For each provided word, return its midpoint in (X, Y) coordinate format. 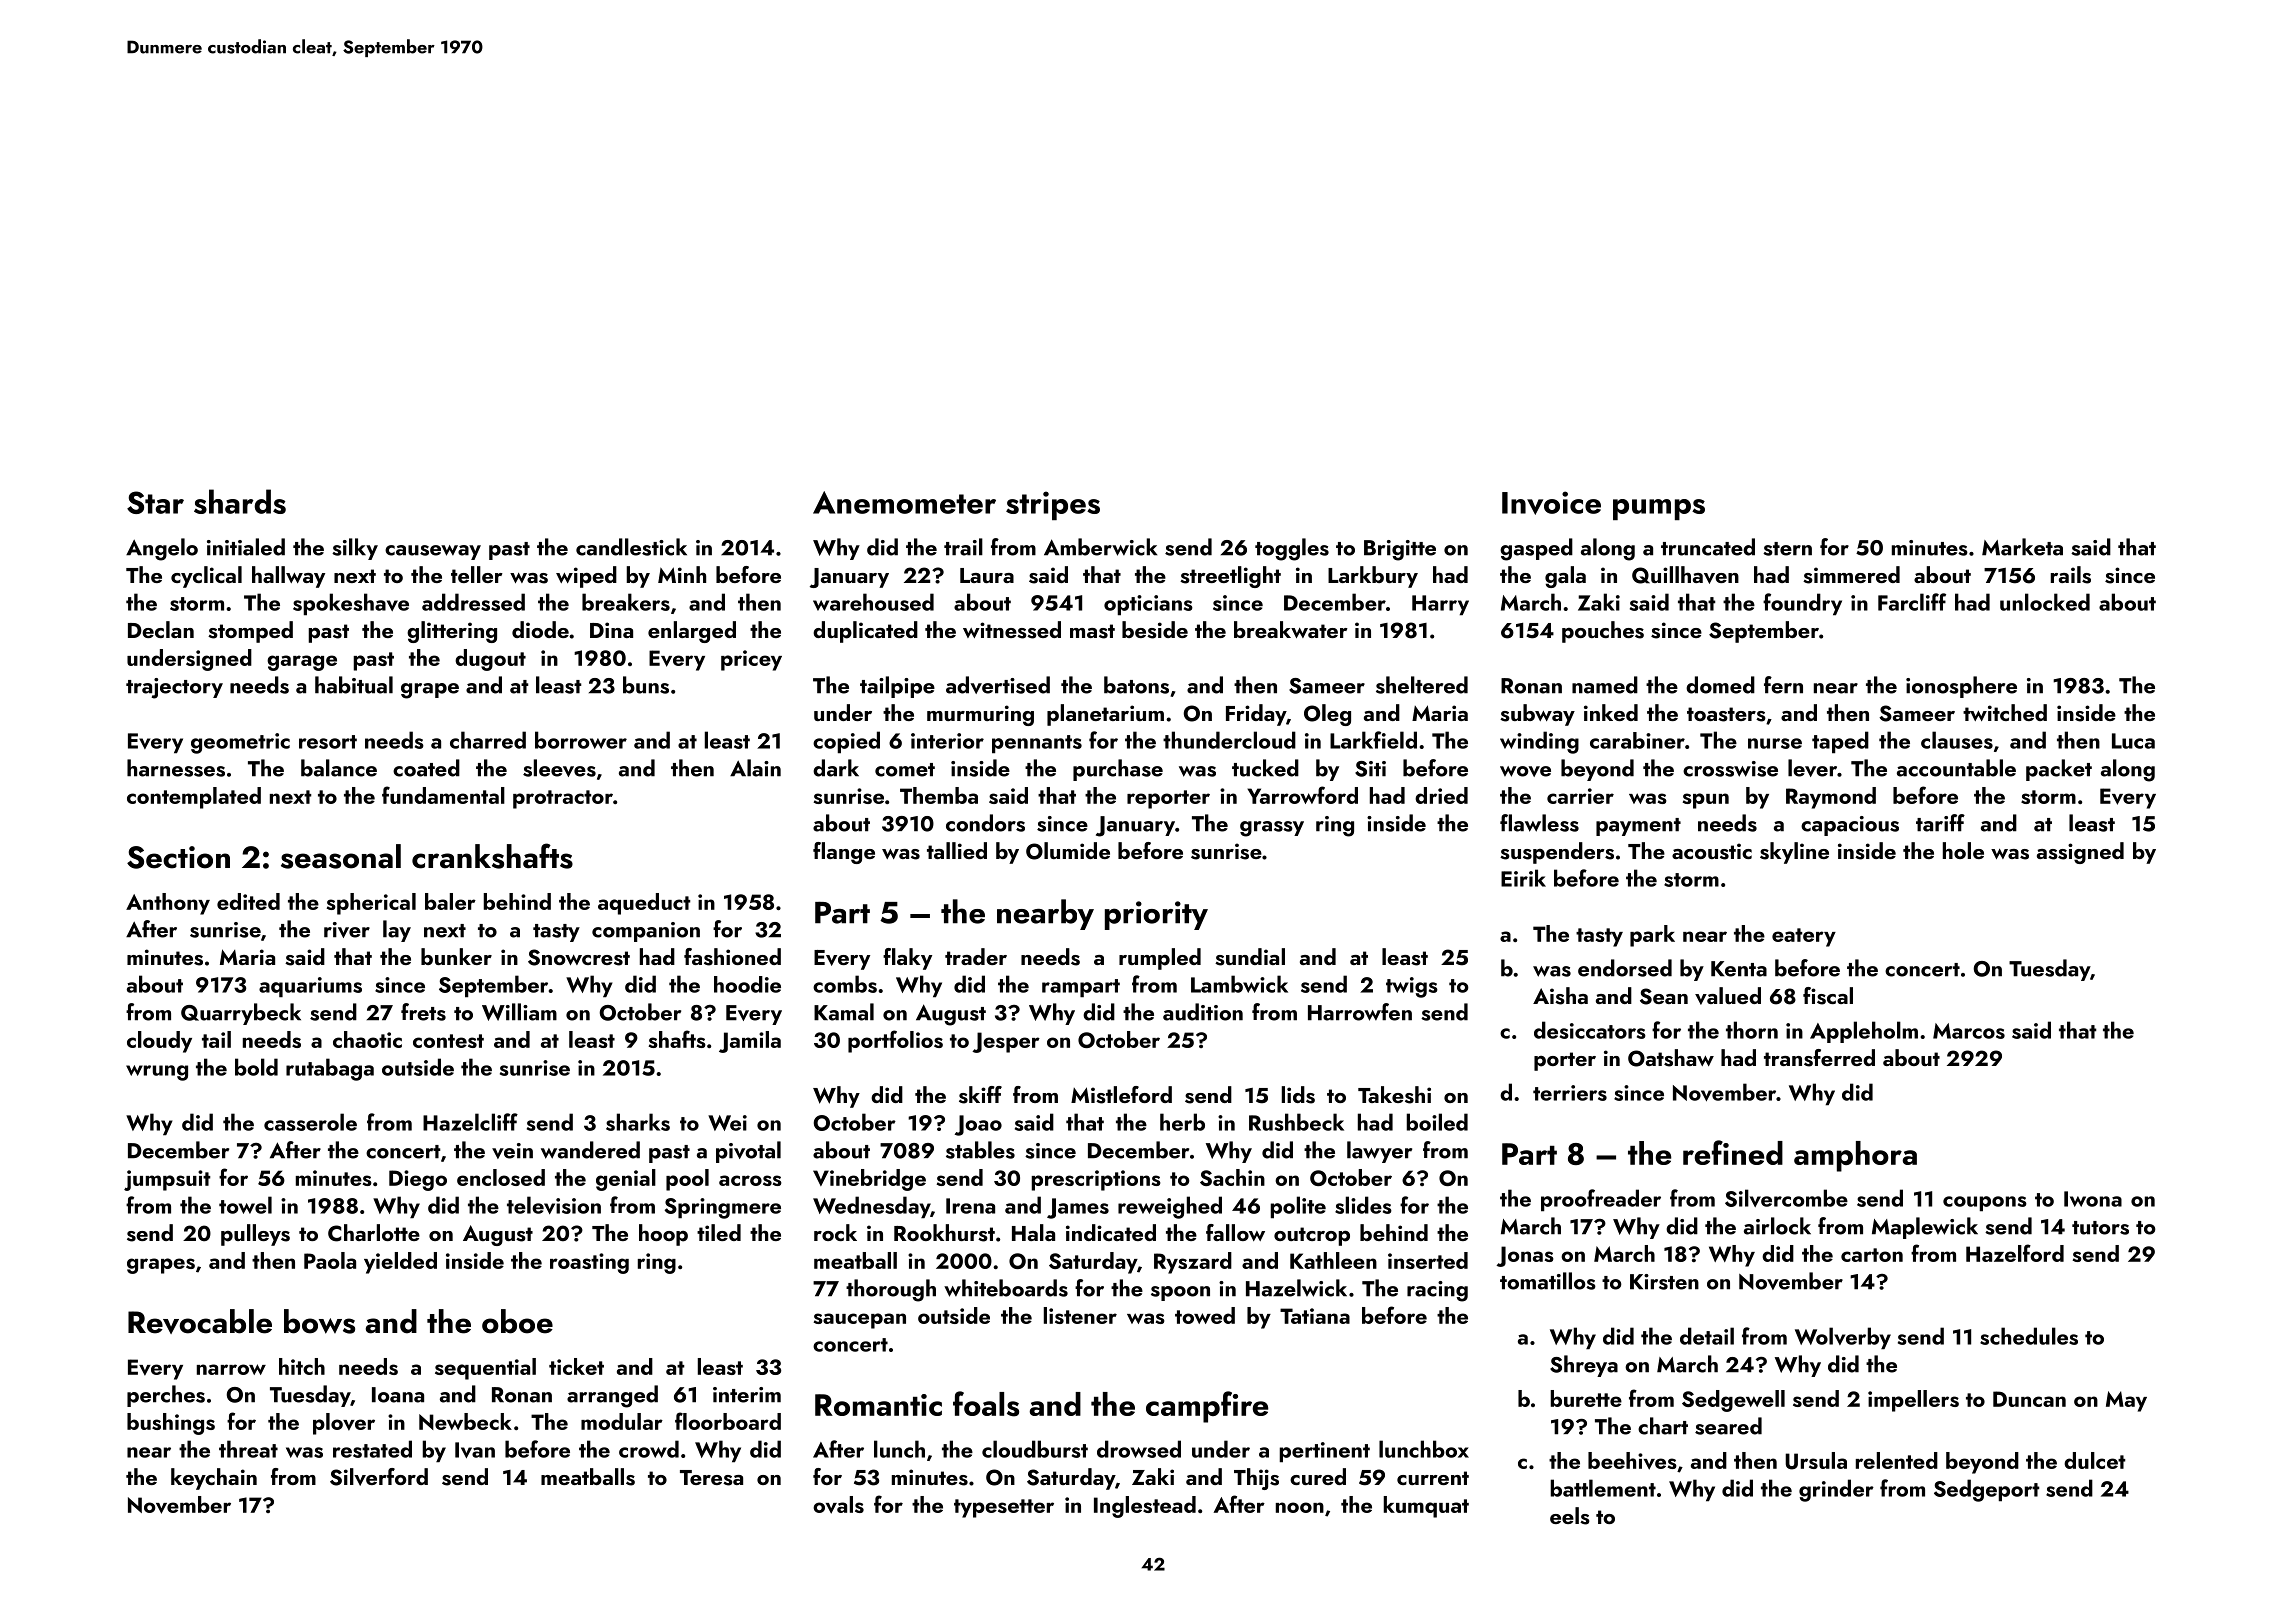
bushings (171, 1424)
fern (1783, 685)
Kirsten (1664, 1282)
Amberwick (1100, 547)
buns (646, 685)
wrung (157, 1073)
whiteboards (1006, 1288)
